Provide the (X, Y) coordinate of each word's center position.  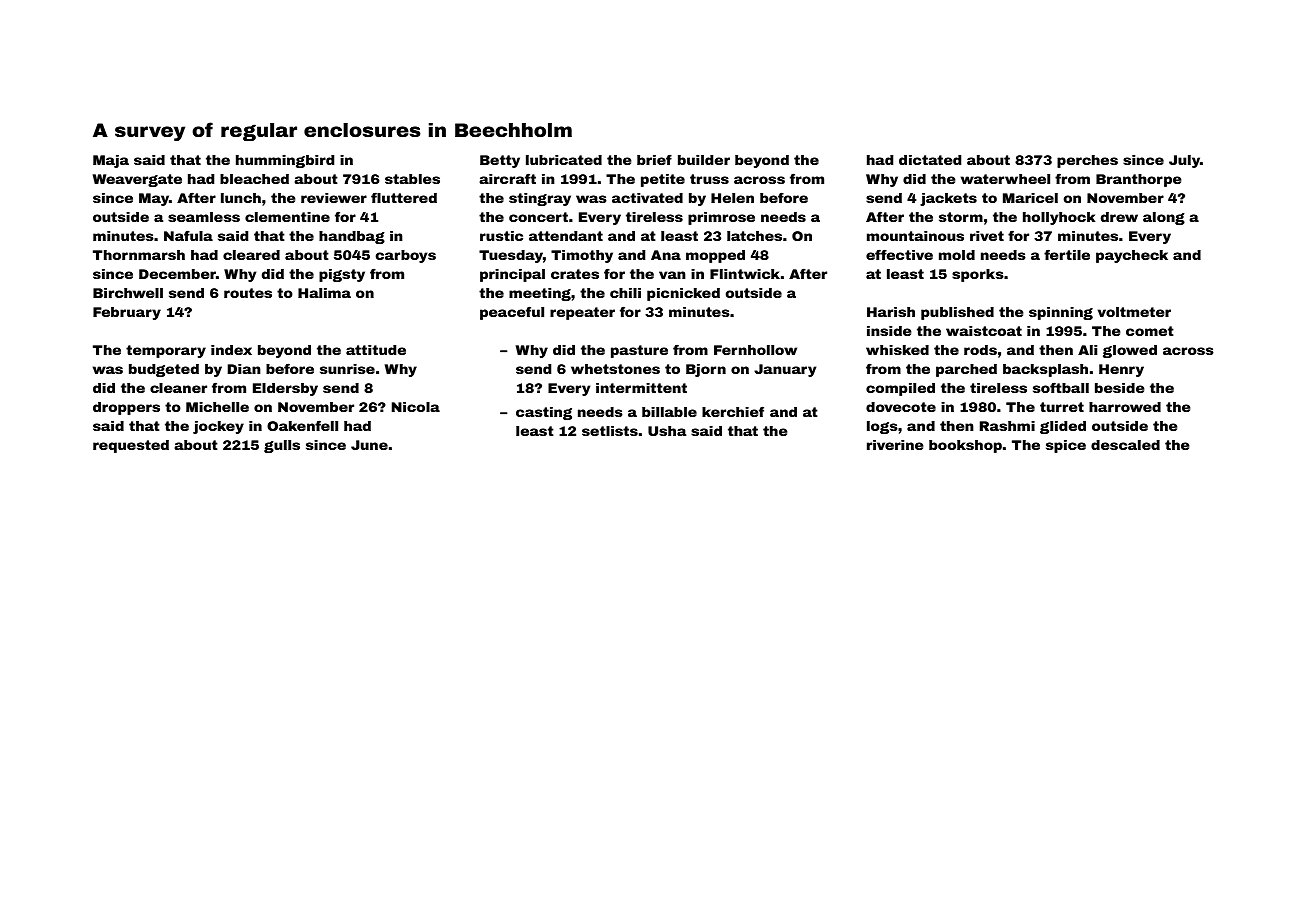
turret (1062, 407)
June (369, 445)
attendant (566, 236)
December (177, 274)
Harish (891, 312)
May (154, 199)
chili (625, 293)
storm (961, 217)
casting (544, 413)
